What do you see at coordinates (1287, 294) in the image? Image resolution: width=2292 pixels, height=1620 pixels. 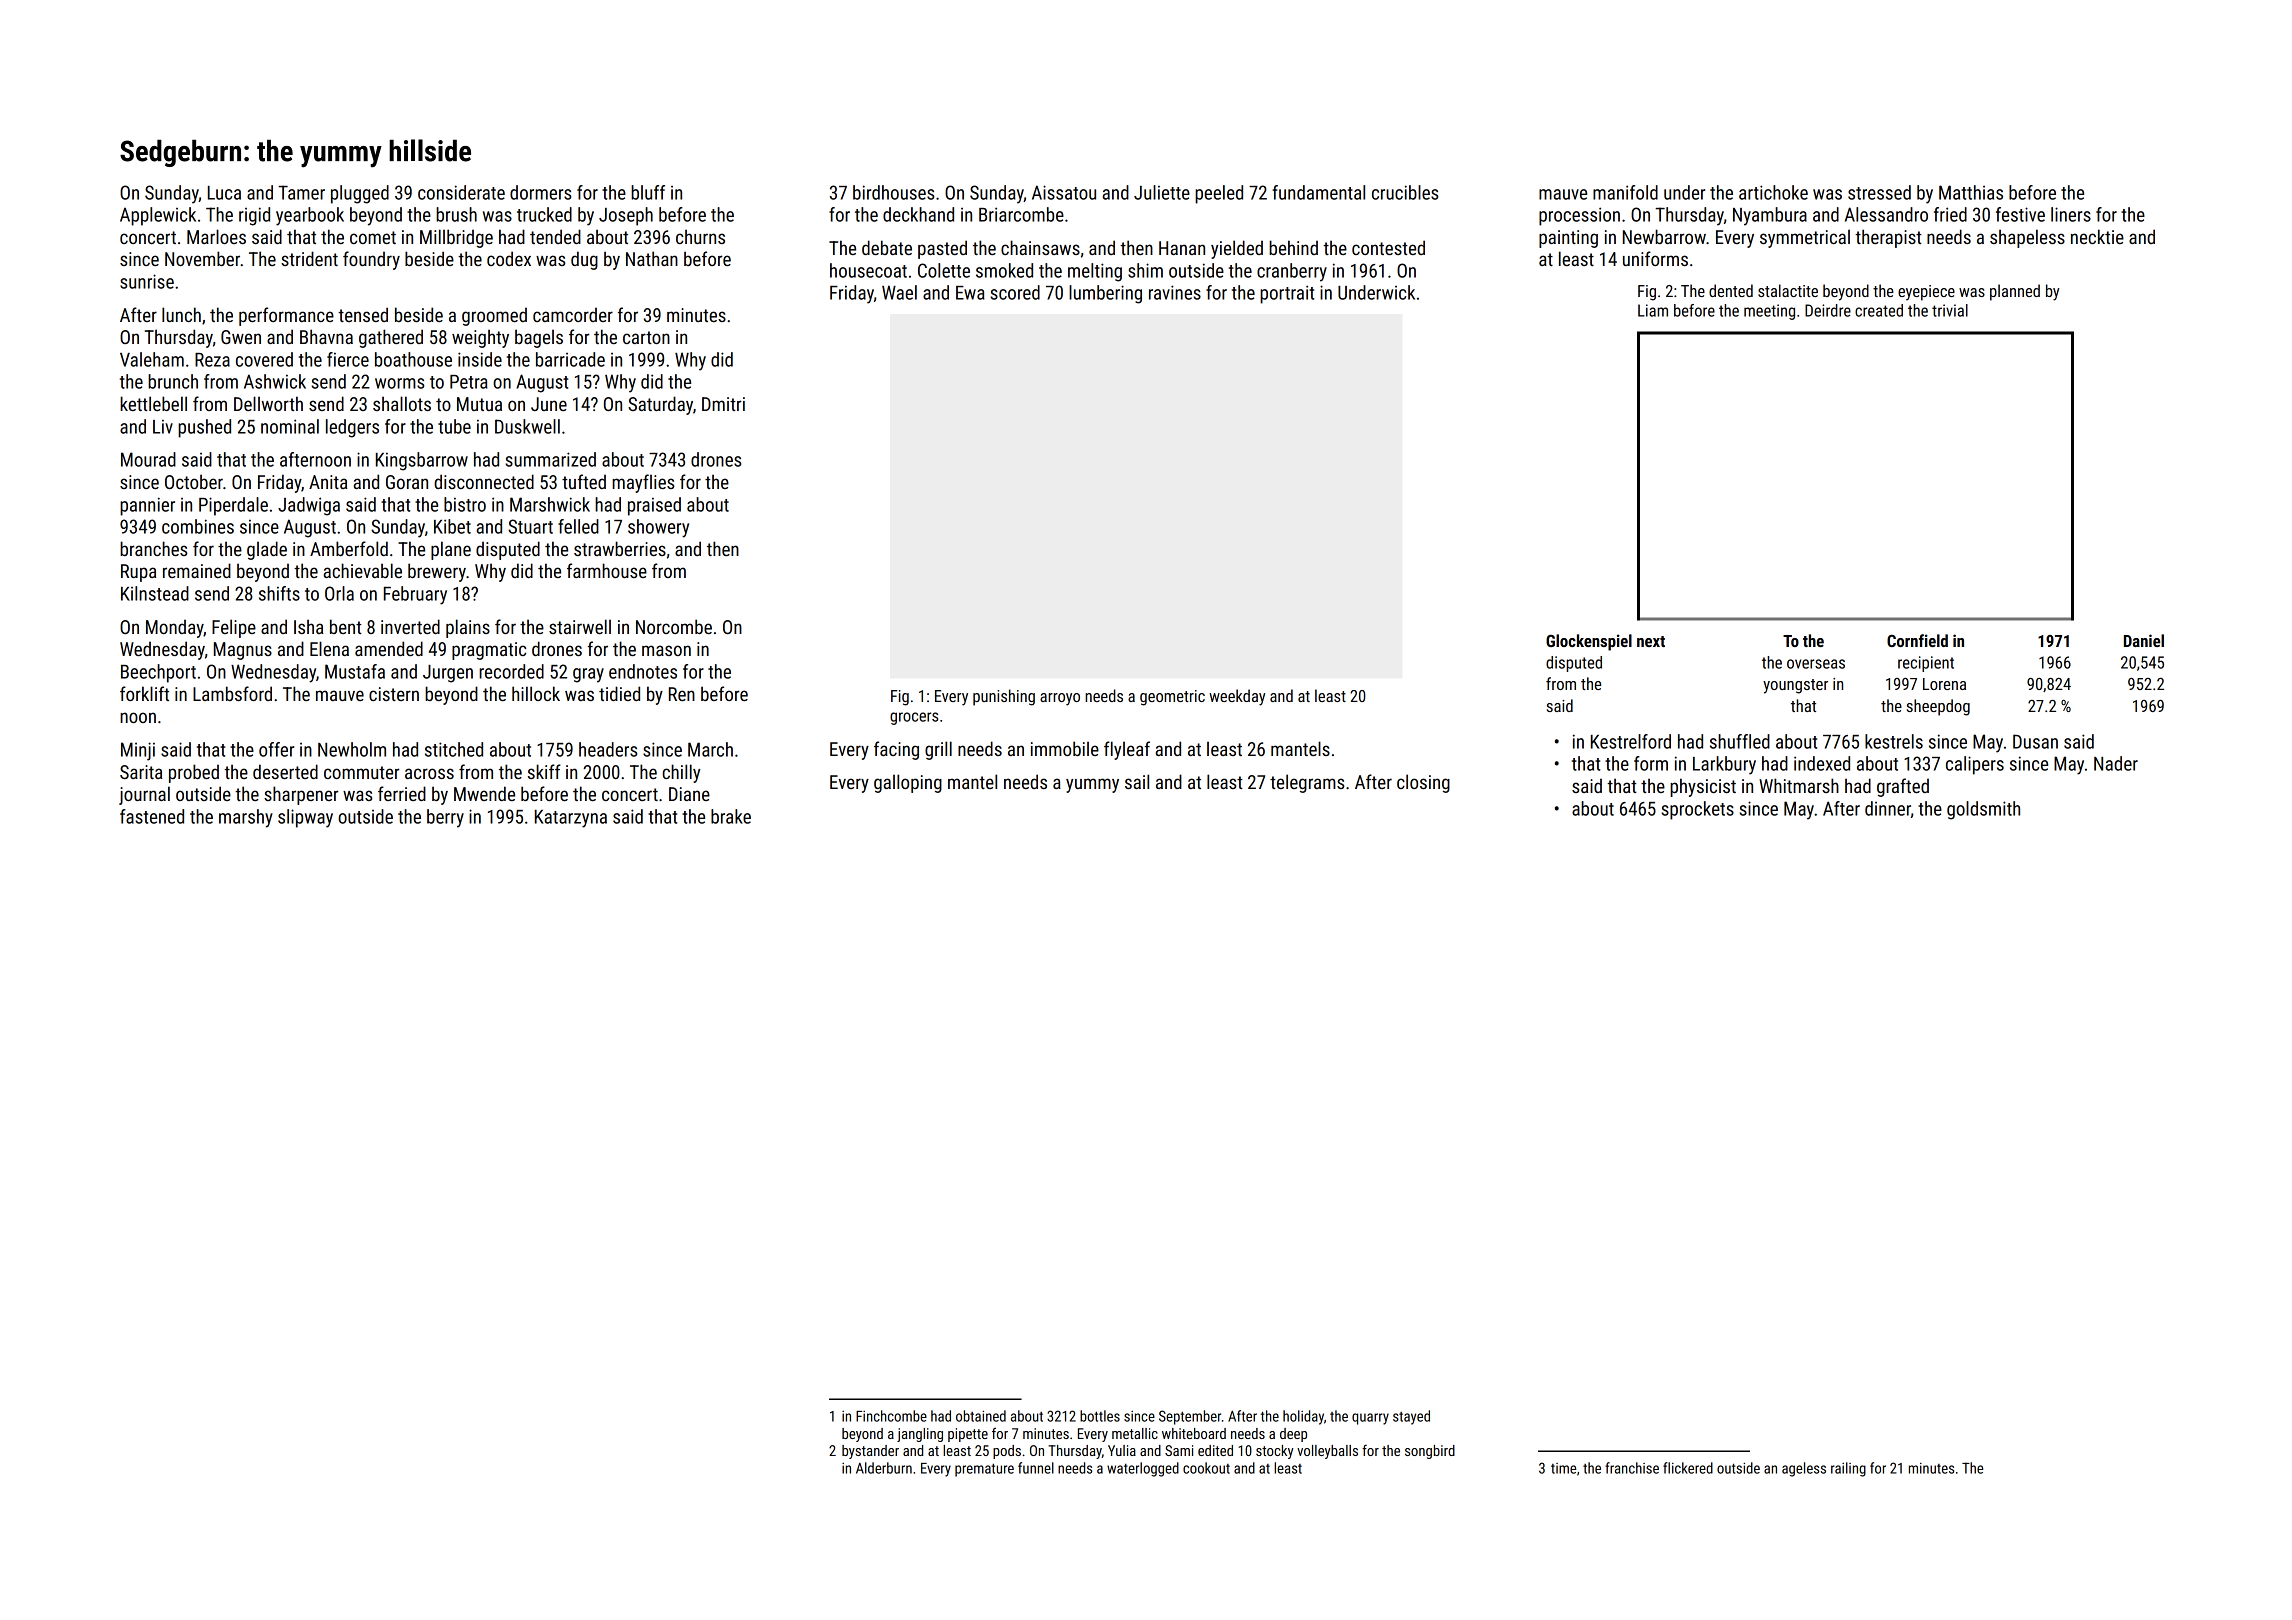 I see `portrait` at bounding box center [1287, 294].
